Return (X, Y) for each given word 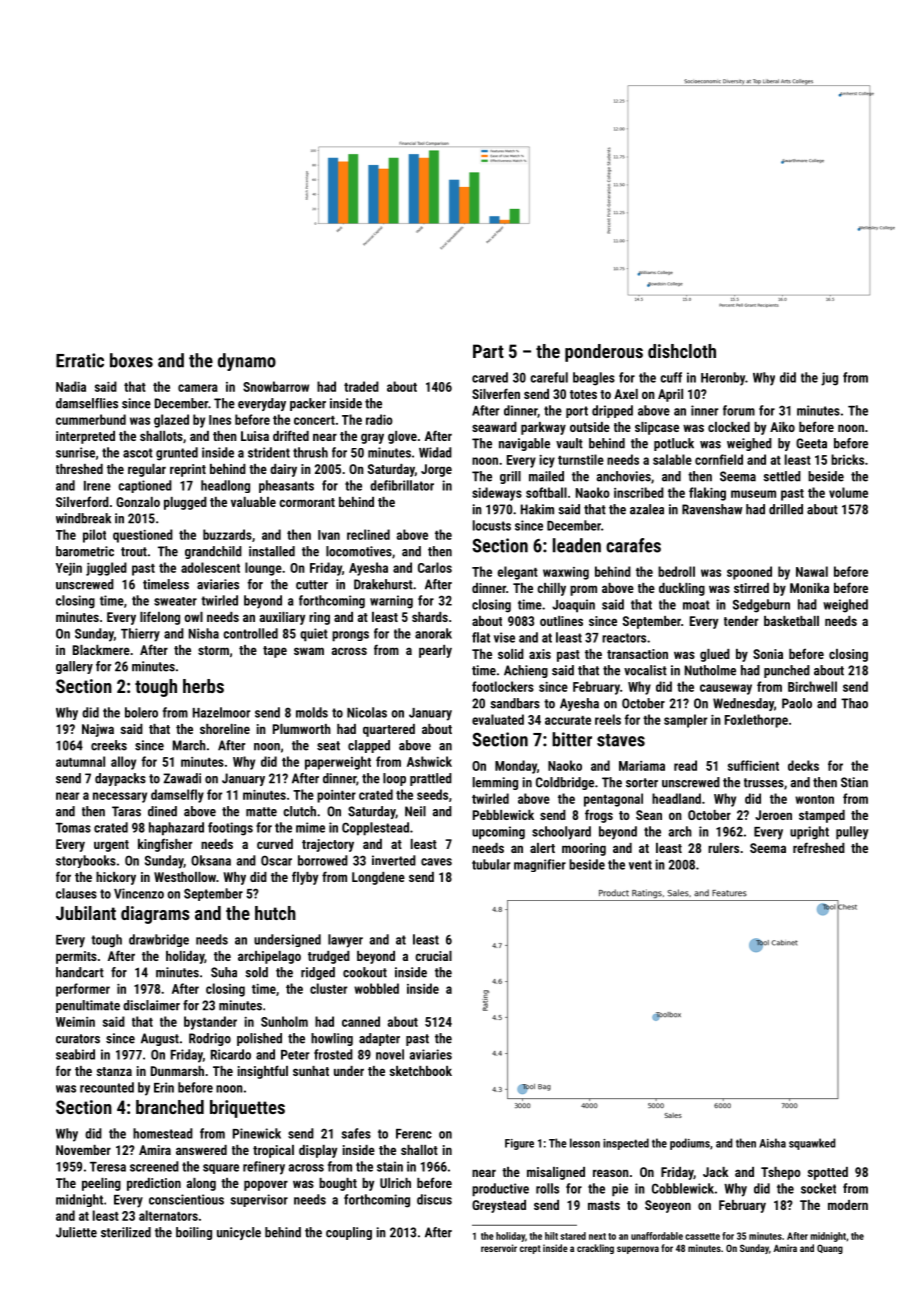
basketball (791, 621)
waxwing (566, 573)
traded (361, 386)
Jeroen (773, 815)
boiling (194, 1233)
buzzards (227, 534)
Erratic (80, 360)
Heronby (723, 379)
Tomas (73, 827)
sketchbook (421, 1071)
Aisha (772, 1143)
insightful (263, 1072)
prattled (431, 779)
